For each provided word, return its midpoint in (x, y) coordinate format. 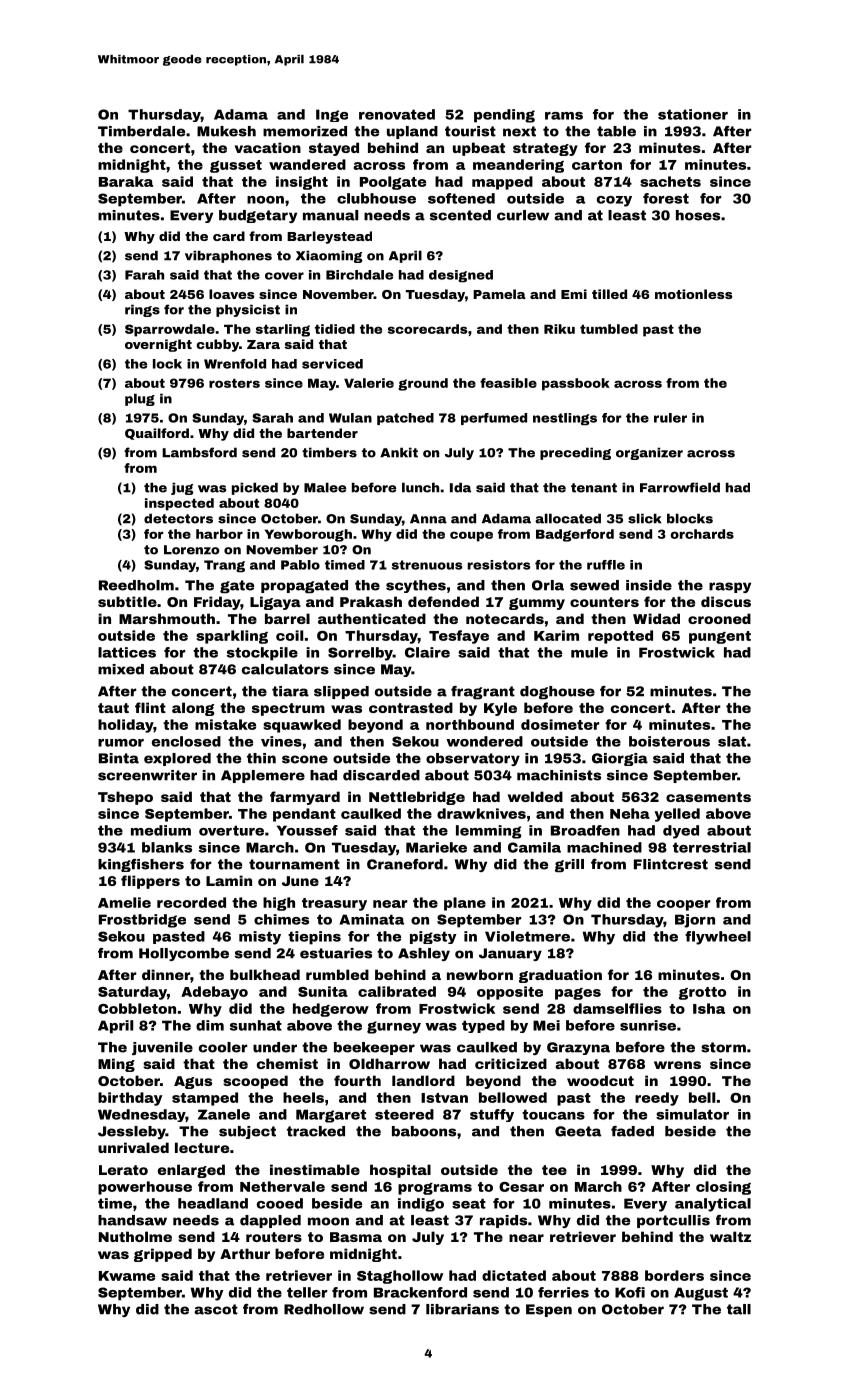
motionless (693, 294)
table (616, 131)
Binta (119, 758)
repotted (620, 637)
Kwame (127, 1276)
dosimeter (560, 724)
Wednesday (142, 1115)
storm (723, 1047)
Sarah (272, 418)
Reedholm (136, 585)
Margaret (331, 1116)
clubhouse (376, 198)
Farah (144, 275)
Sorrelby (360, 654)
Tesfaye (459, 637)
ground (423, 384)
